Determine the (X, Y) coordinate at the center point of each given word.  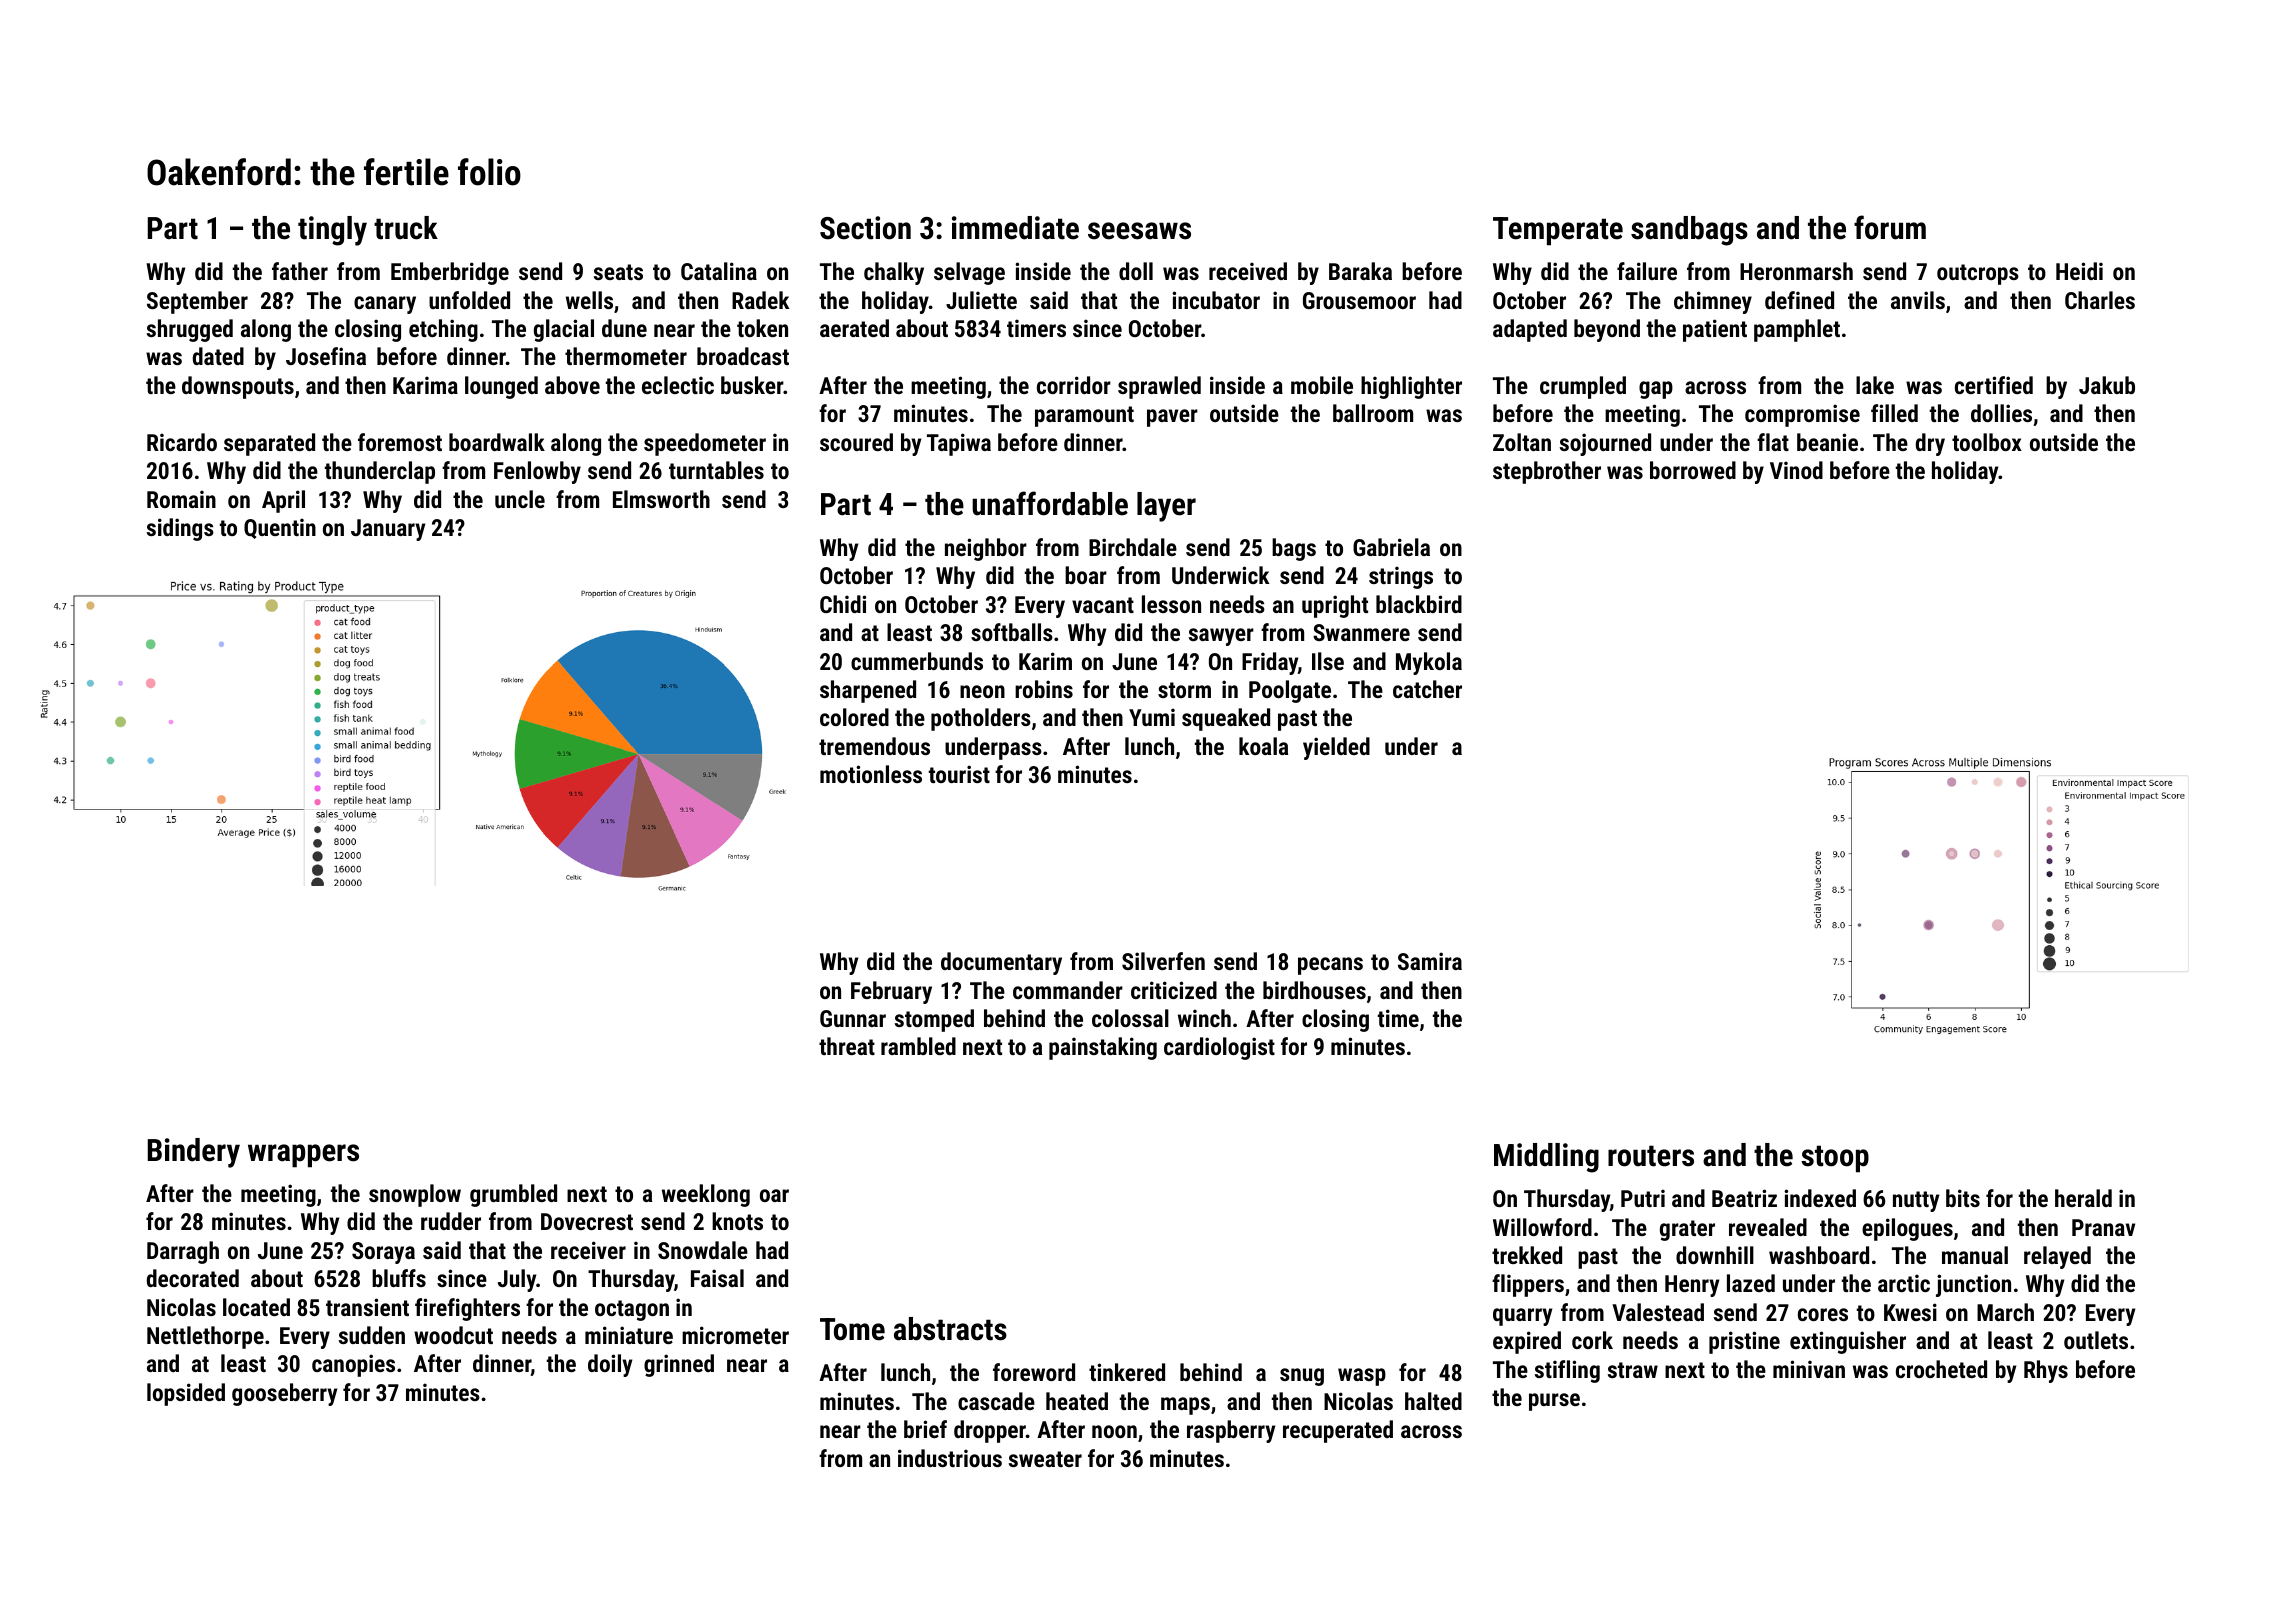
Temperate (1558, 231)
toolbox (1987, 442)
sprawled (1159, 387)
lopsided (186, 1394)
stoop (1835, 1159)
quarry (1522, 1317)
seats (618, 272)
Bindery (194, 1153)
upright (1335, 606)
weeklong (706, 1195)
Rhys (2046, 1371)
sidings (180, 529)
